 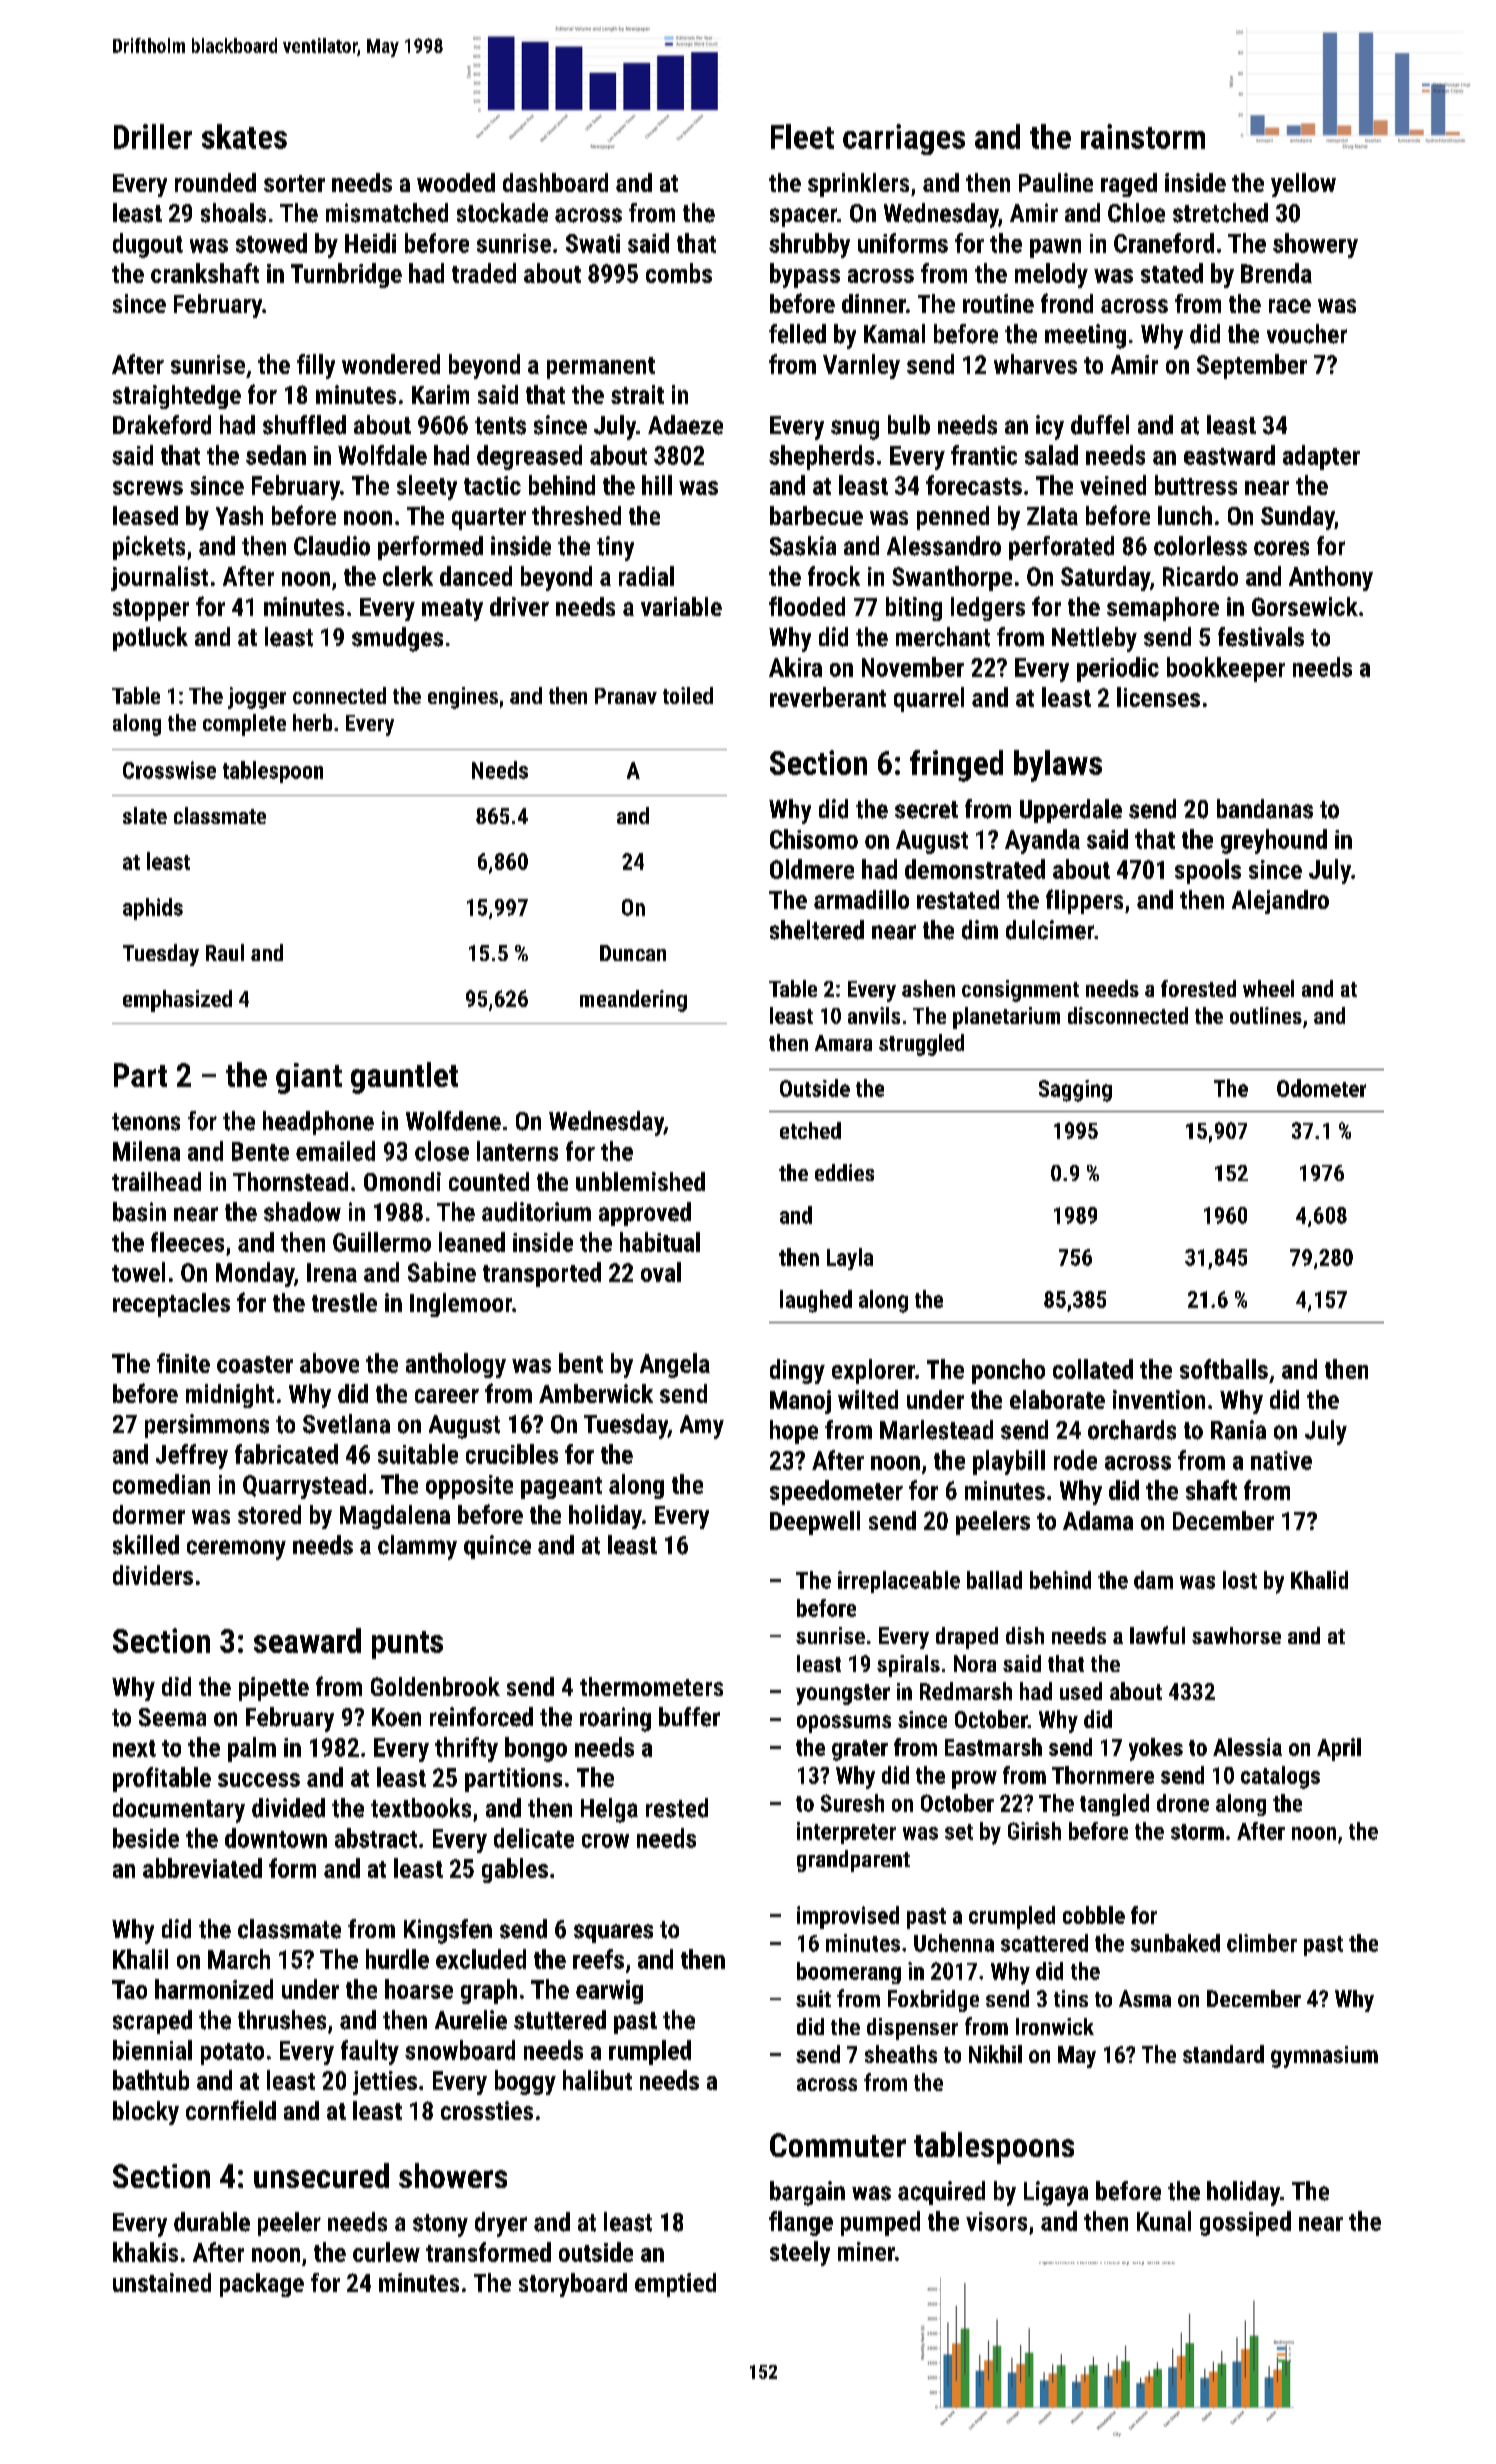 I want to click on melody, so click(x=1051, y=275).
